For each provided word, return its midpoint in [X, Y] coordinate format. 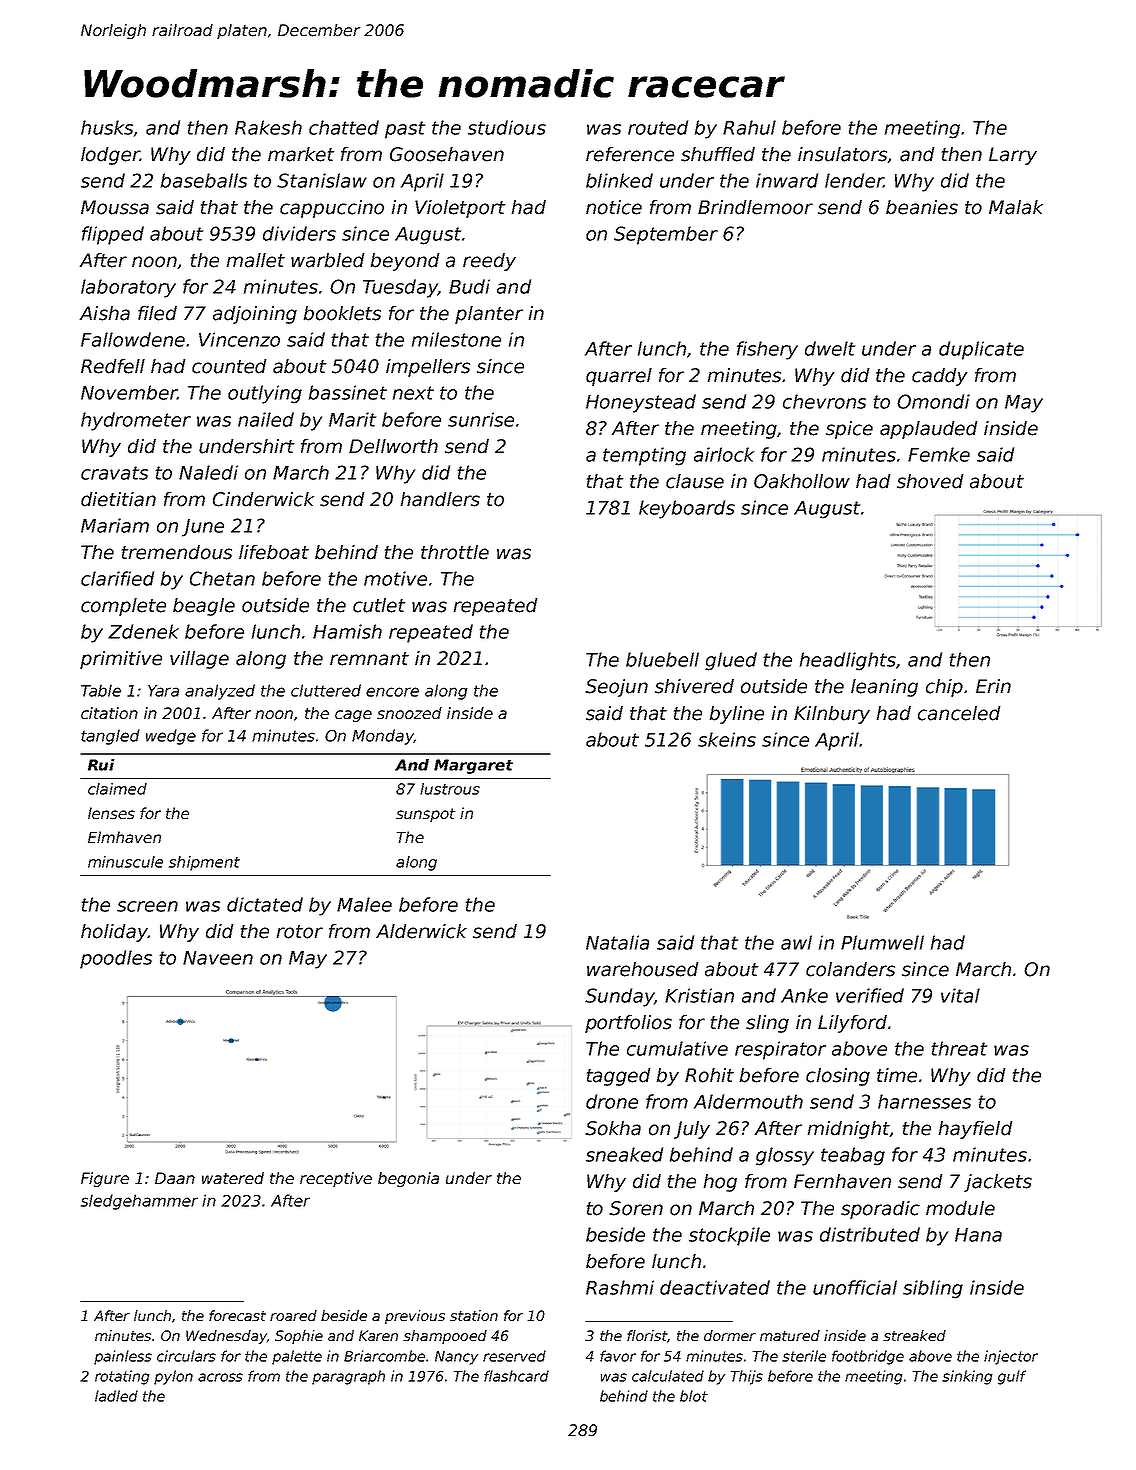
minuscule [125, 862]
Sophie [299, 1337]
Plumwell [882, 942]
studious [507, 127]
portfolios [628, 1024]
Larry [1013, 156]
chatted [344, 127]
